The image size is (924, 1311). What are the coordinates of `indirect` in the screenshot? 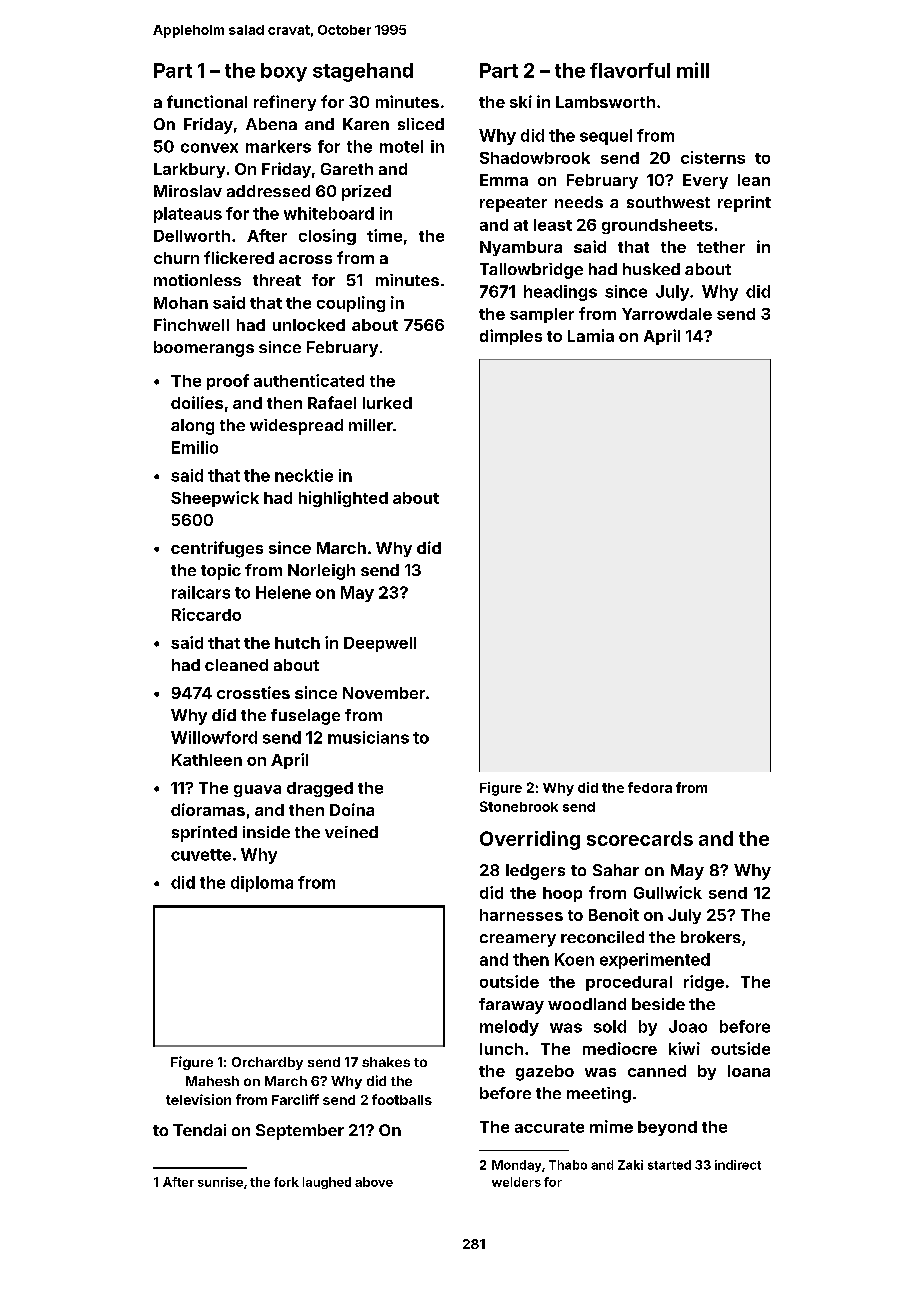 It's located at (738, 1165).
